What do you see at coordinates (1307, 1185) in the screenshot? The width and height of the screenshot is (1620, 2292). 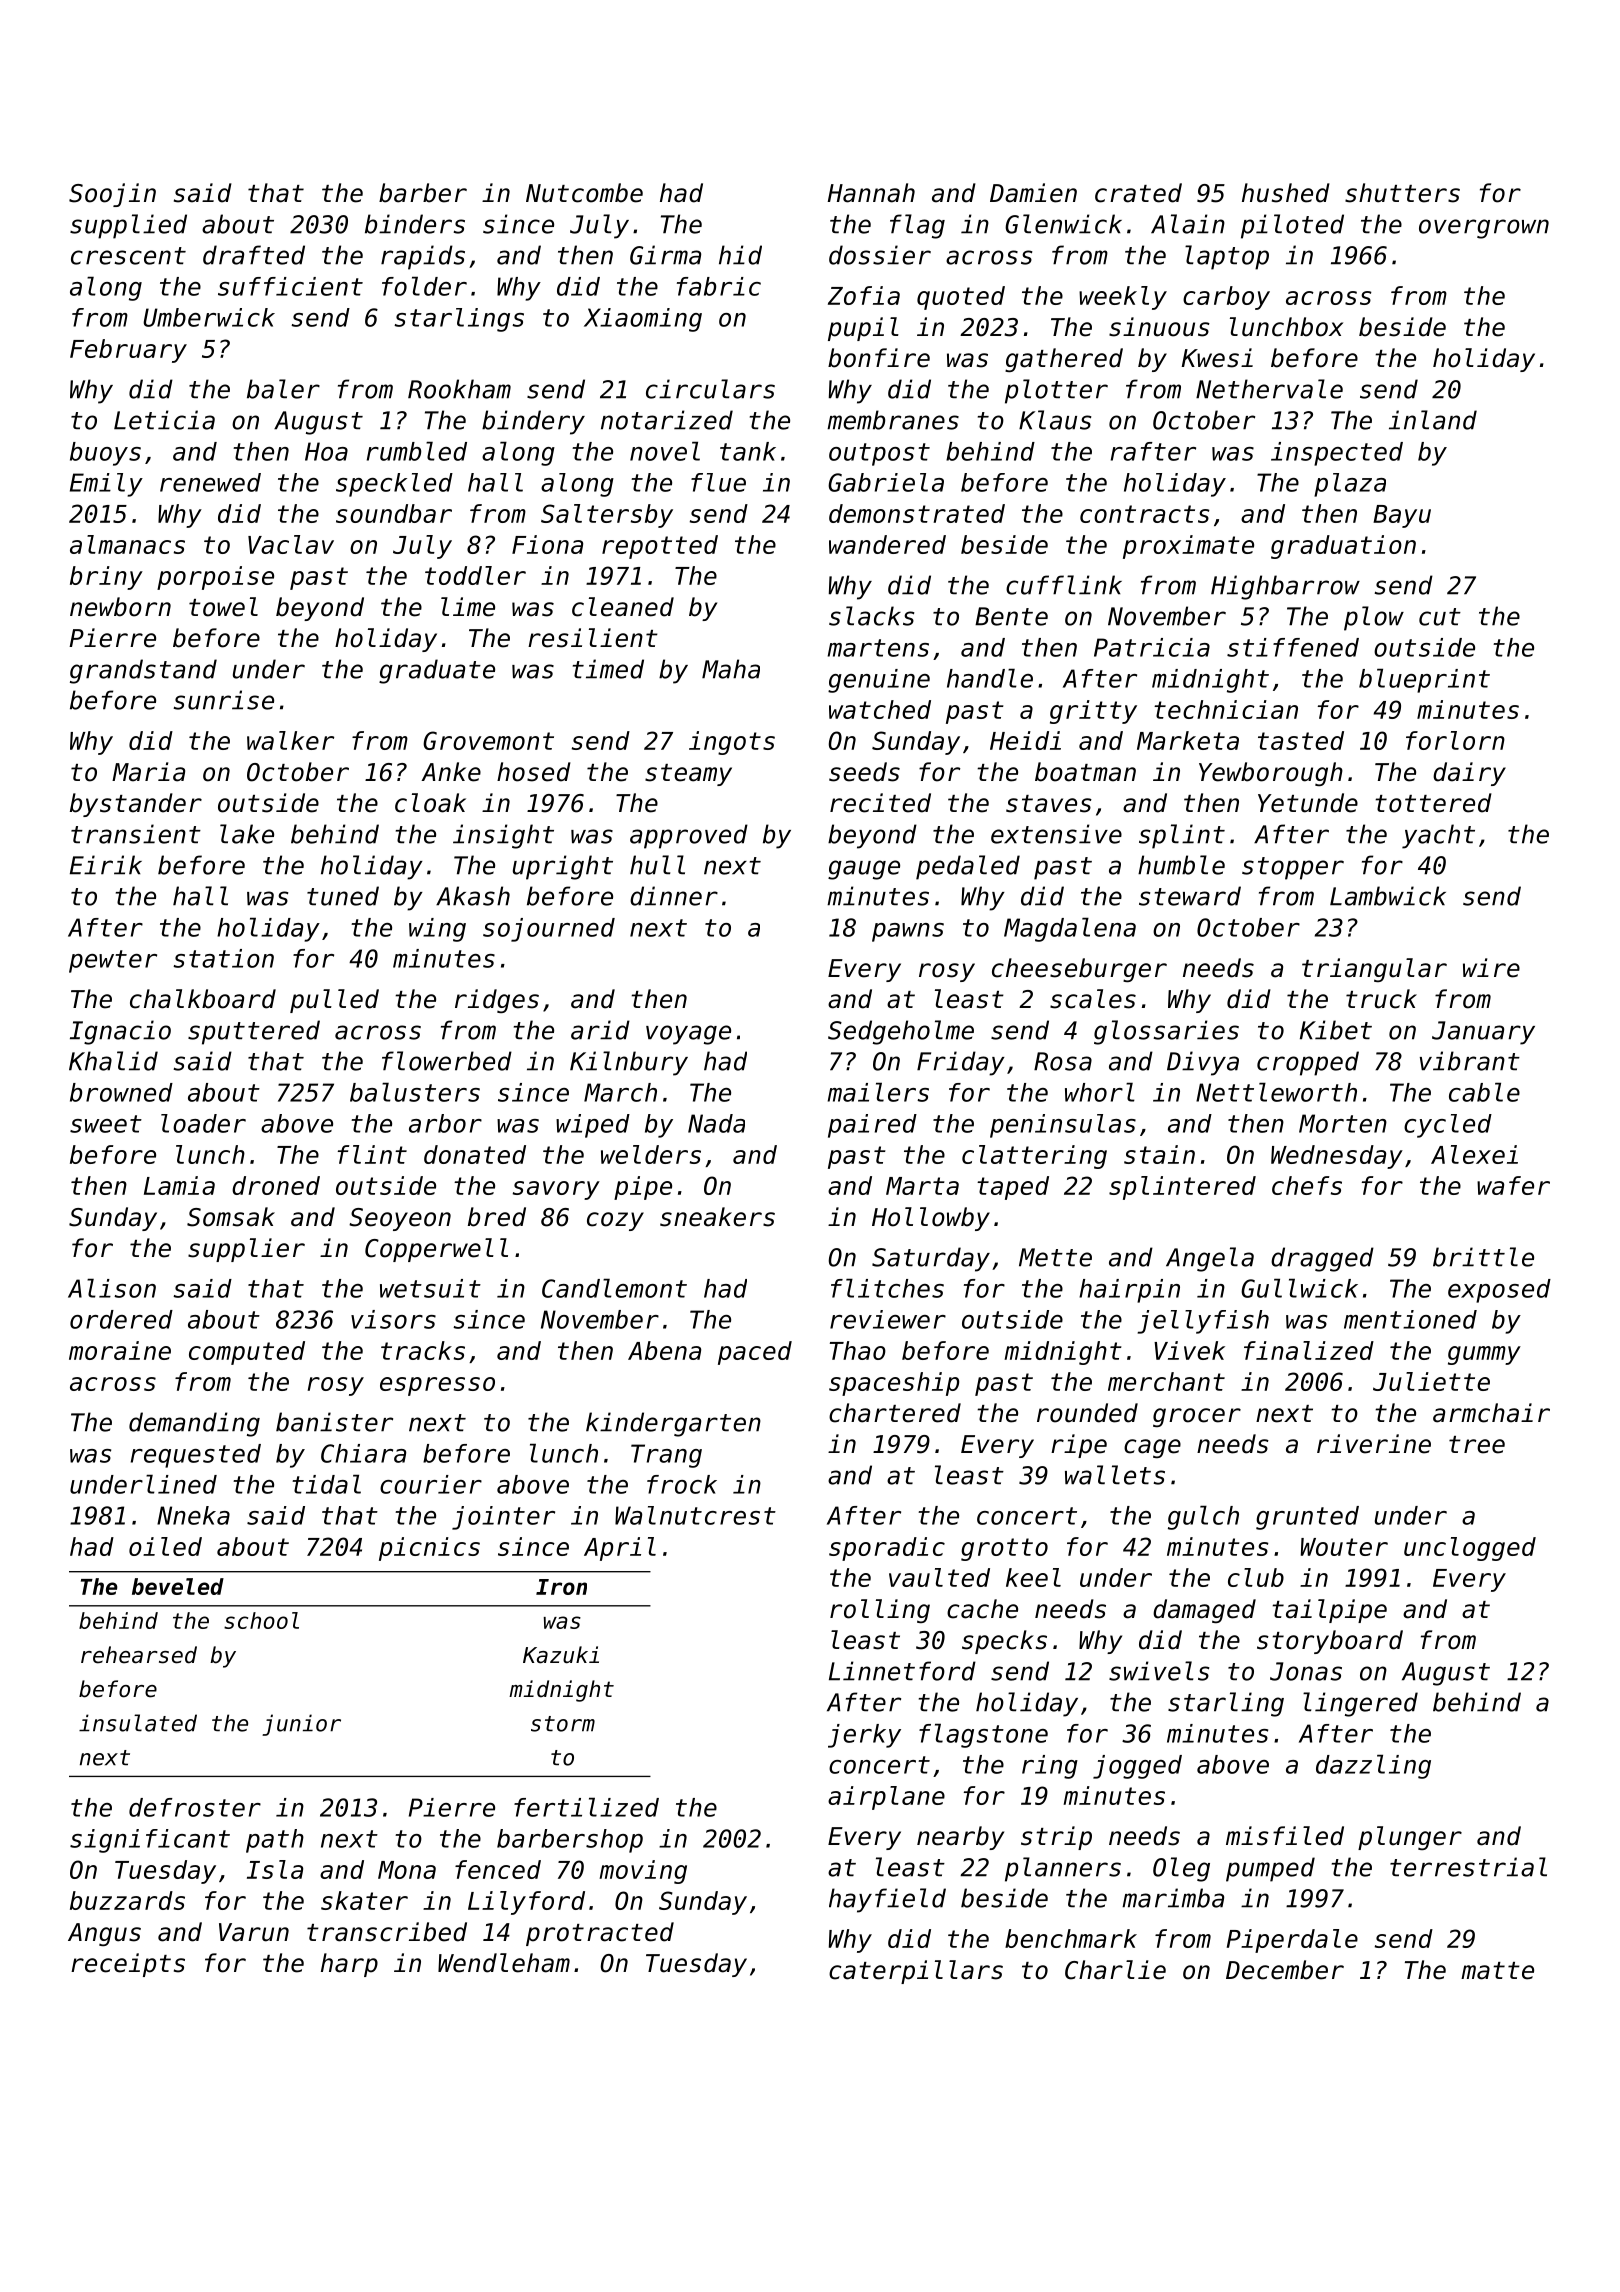 I see `chefs` at bounding box center [1307, 1185].
